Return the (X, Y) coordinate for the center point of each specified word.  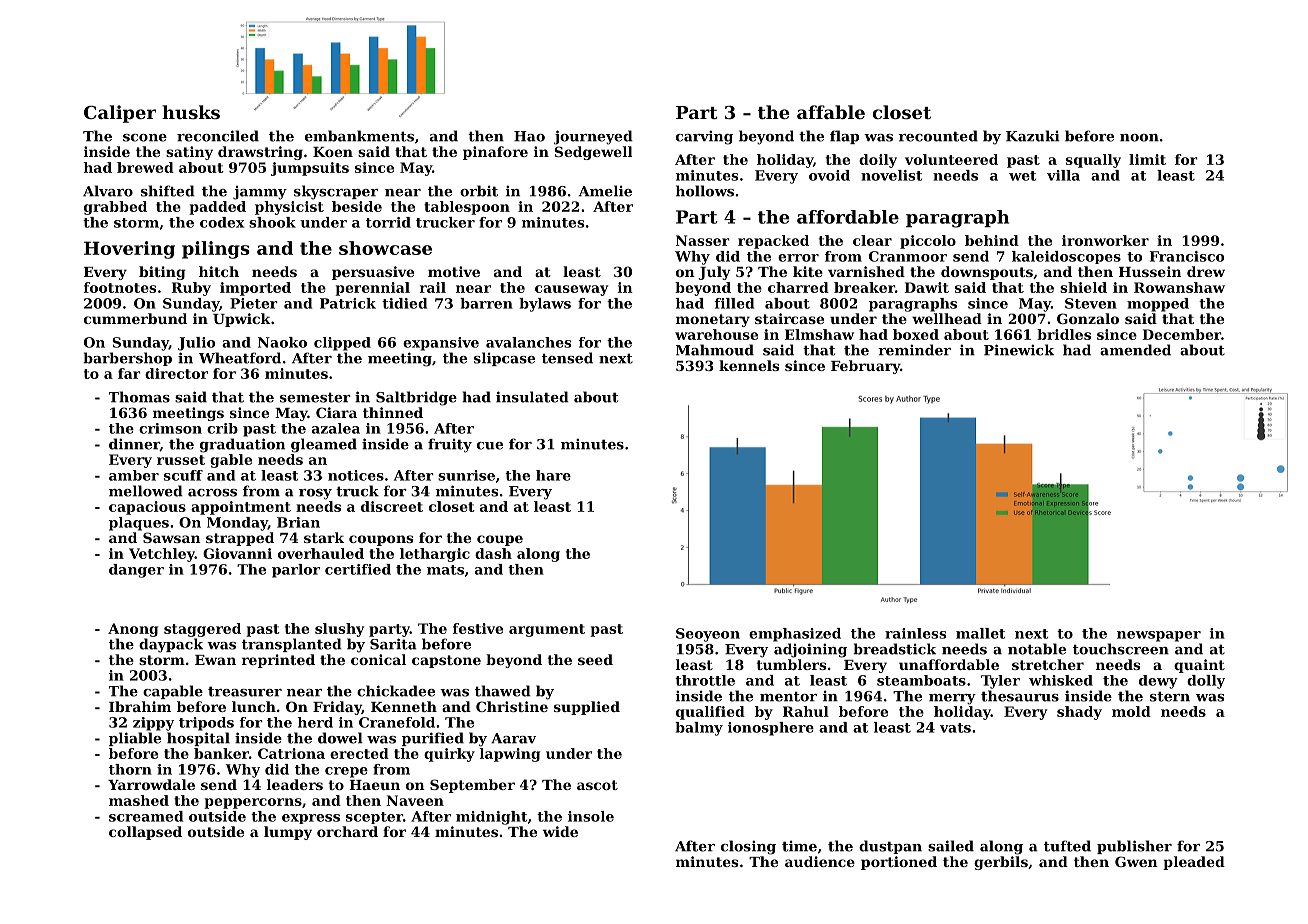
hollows (705, 191)
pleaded (1194, 863)
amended (1135, 350)
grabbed (115, 208)
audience (820, 861)
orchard (347, 831)
